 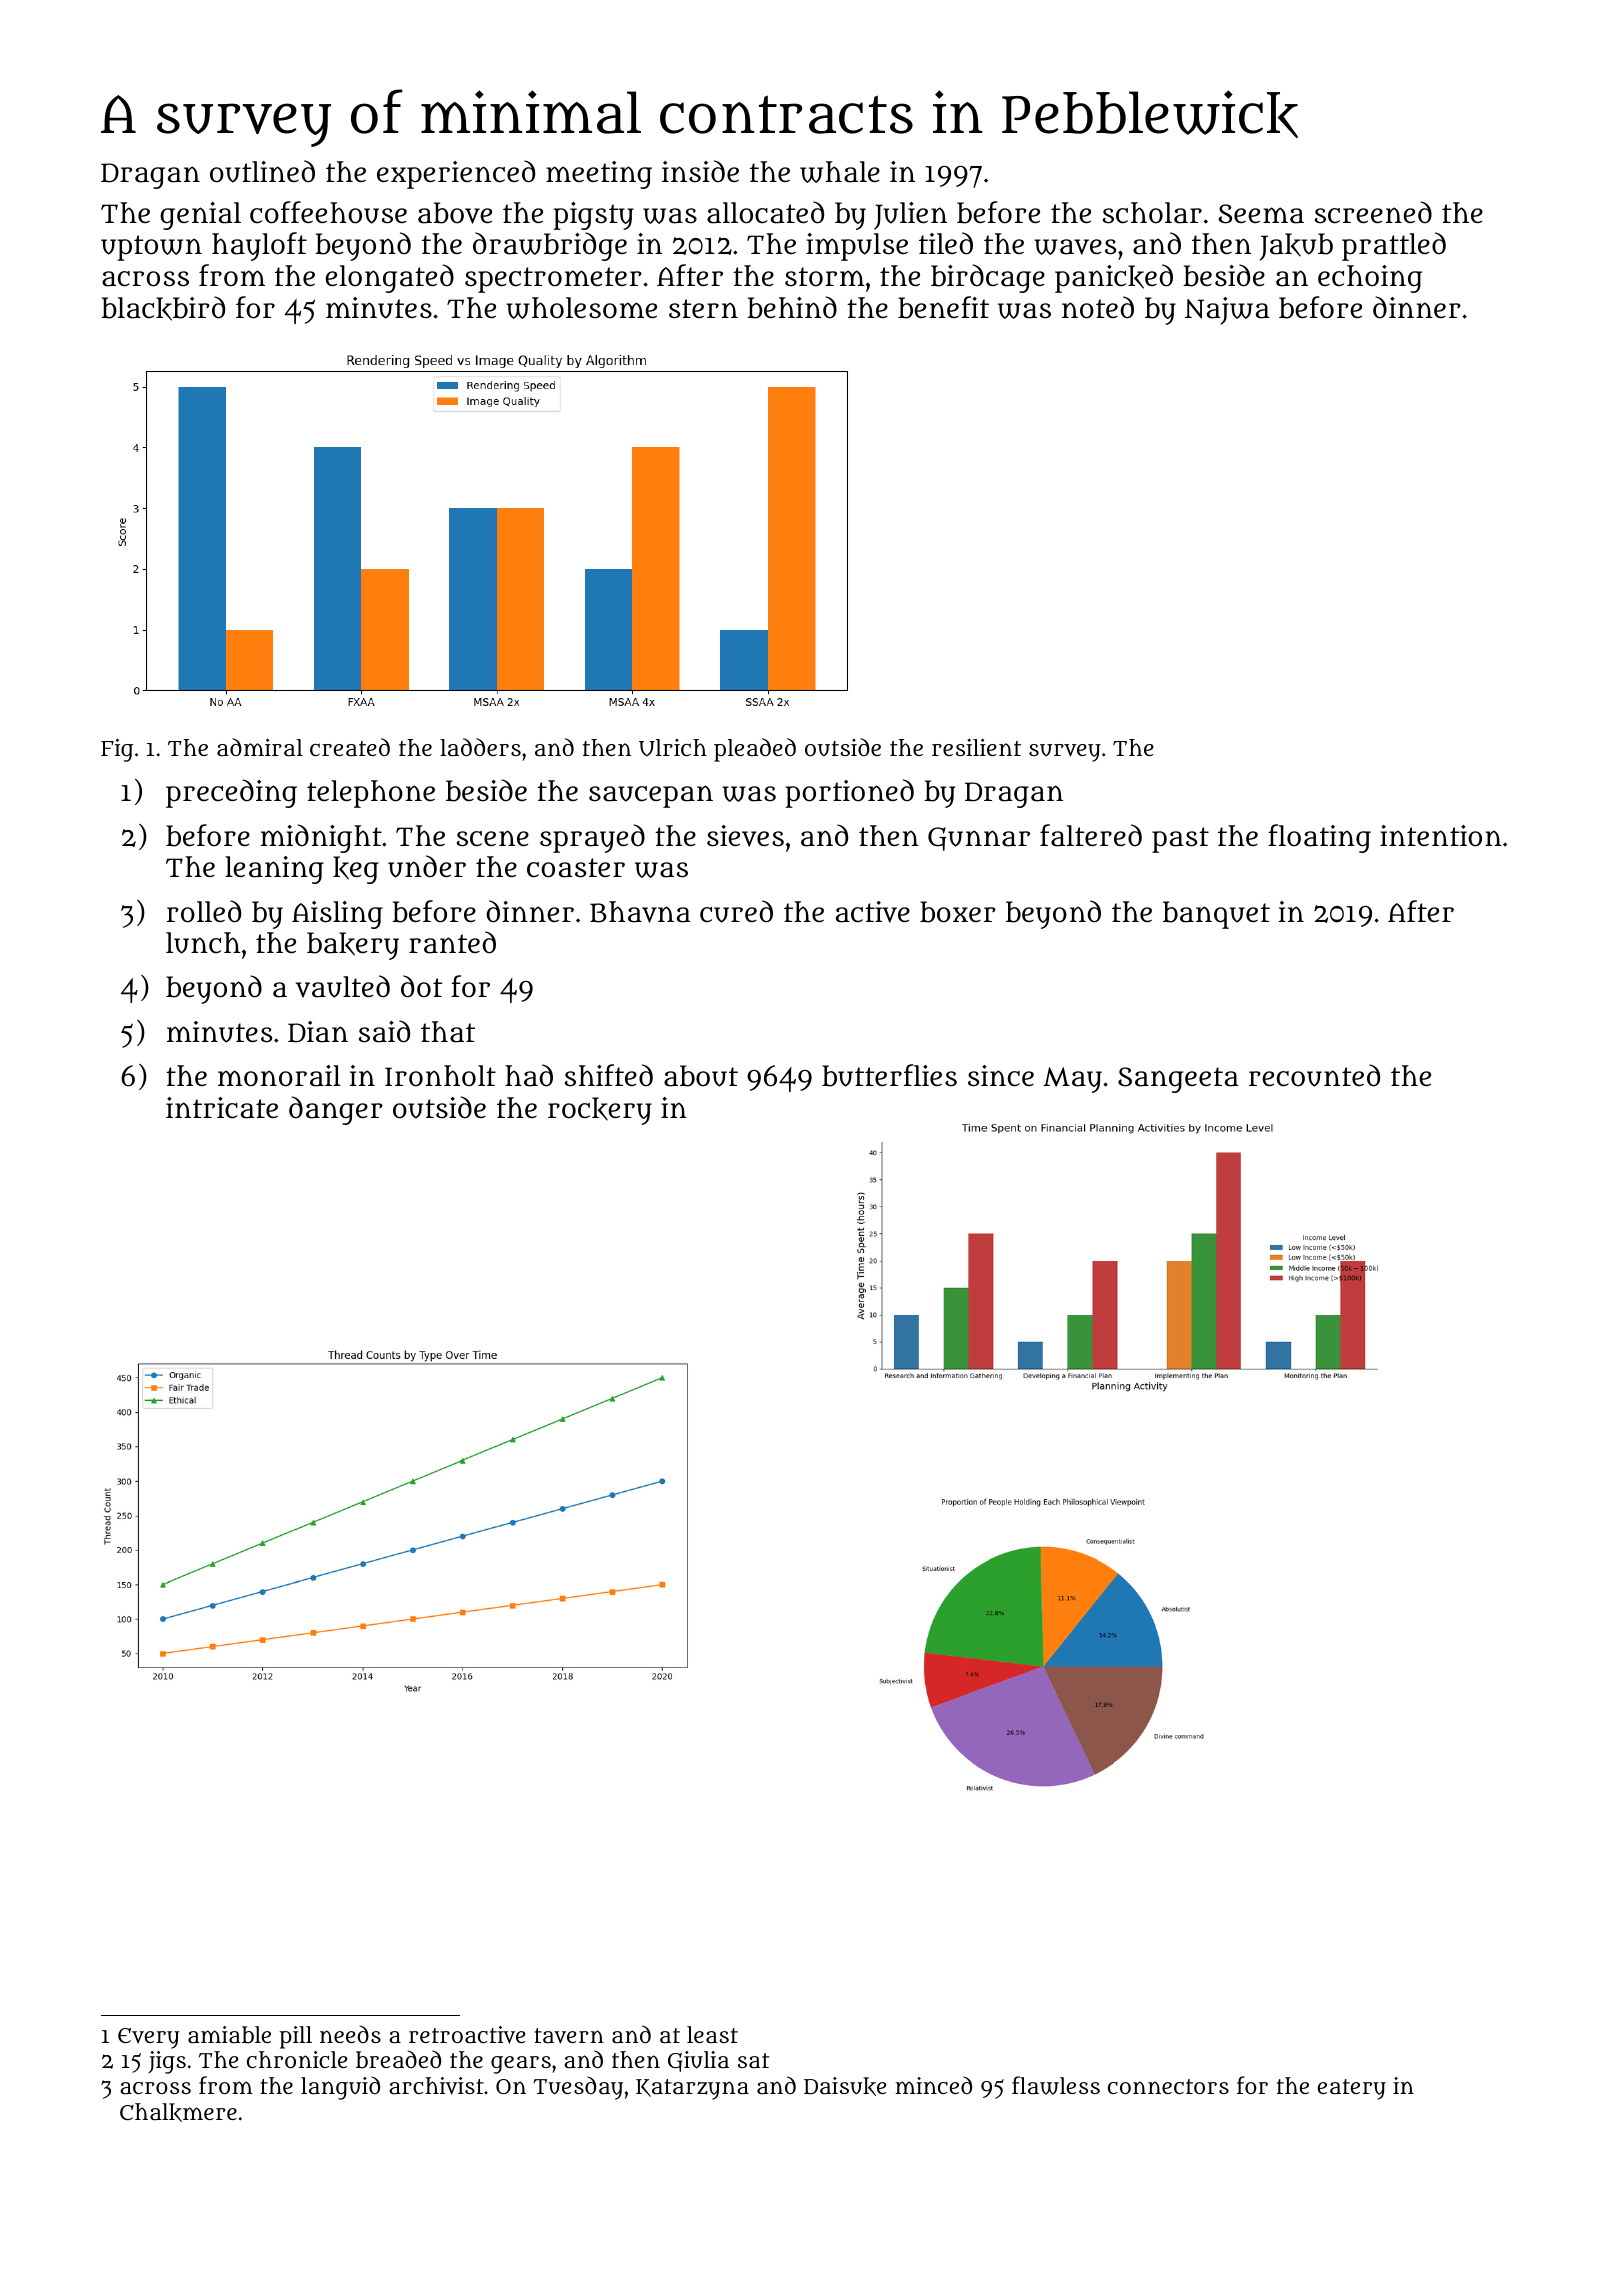 I want to click on allocated, so click(x=765, y=212).
